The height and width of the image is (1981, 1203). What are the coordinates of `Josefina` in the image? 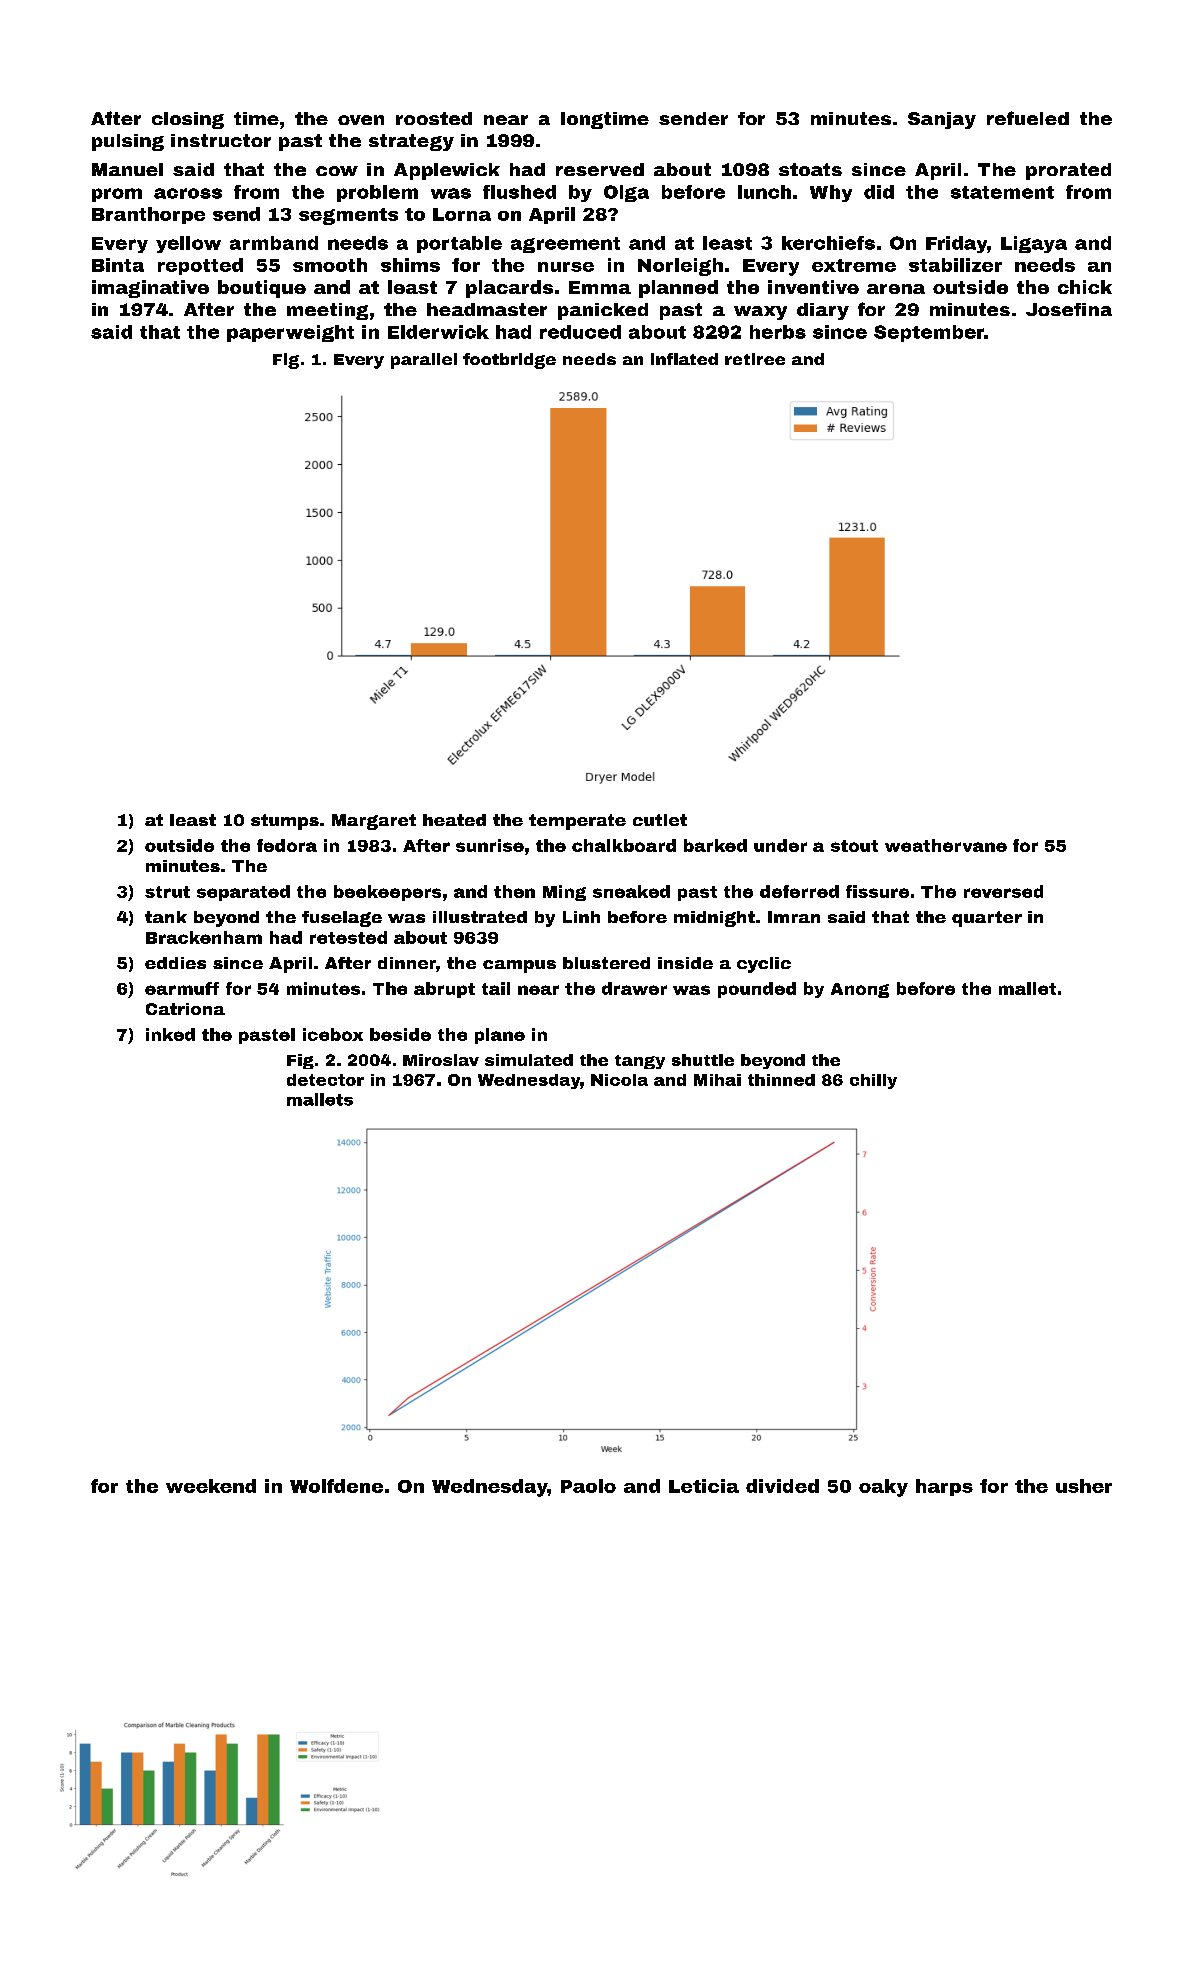 It's located at (1069, 309).
